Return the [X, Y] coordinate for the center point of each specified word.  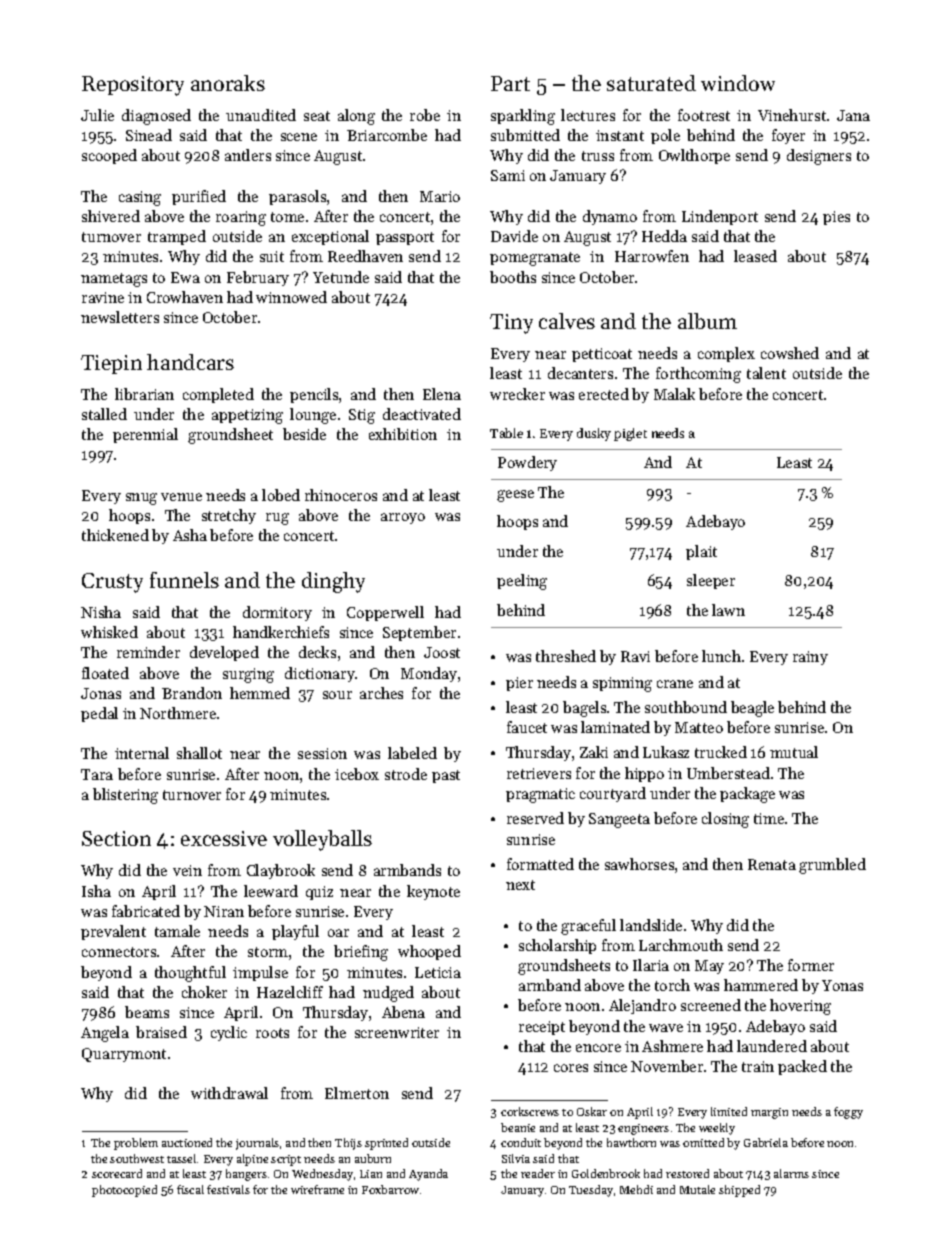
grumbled [832, 866]
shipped [739, 1191]
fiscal [190, 1189]
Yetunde [341, 277]
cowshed [790, 353]
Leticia [438, 972]
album [707, 321]
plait [701, 552]
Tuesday [591, 1191]
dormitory [277, 613]
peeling [522, 582]
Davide [514, 236]
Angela [105, 1034]
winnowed [291, 297]
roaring [241, 218]
